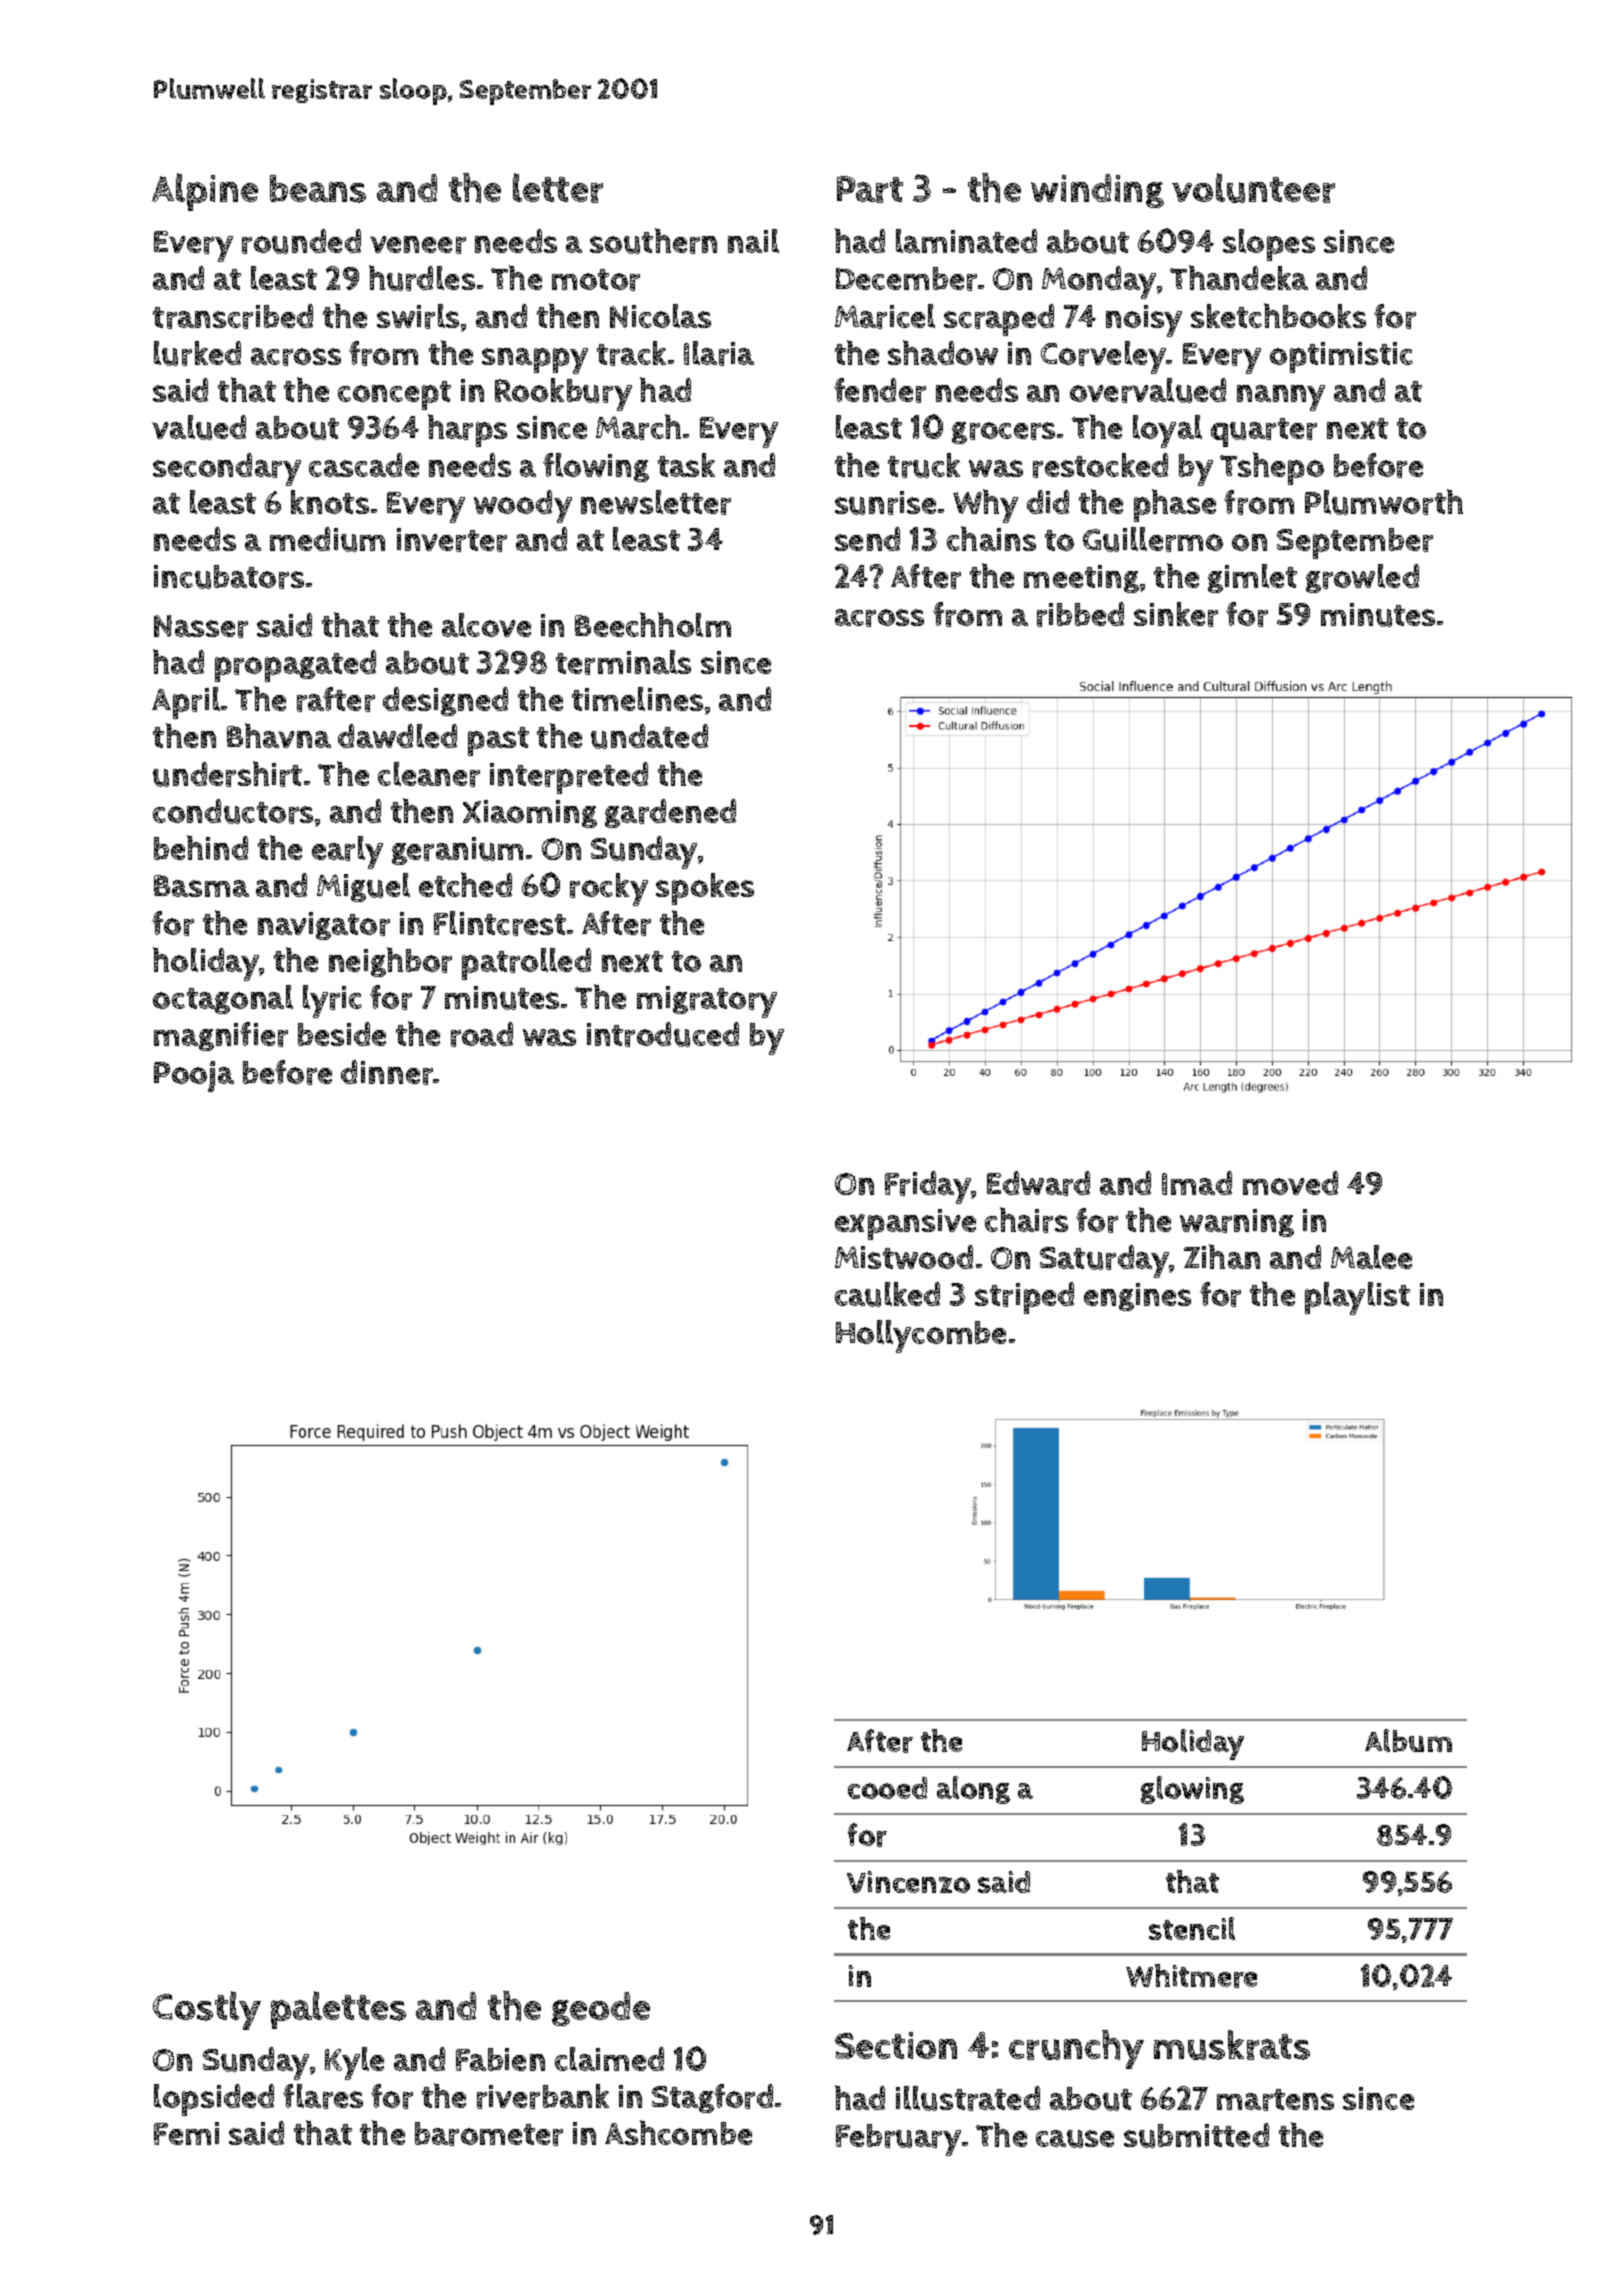 This screenshot has height=2292, width=1620. Describe the element at coordinates (1197, 1183) in the screenshot. I see `Imad` at that location.
